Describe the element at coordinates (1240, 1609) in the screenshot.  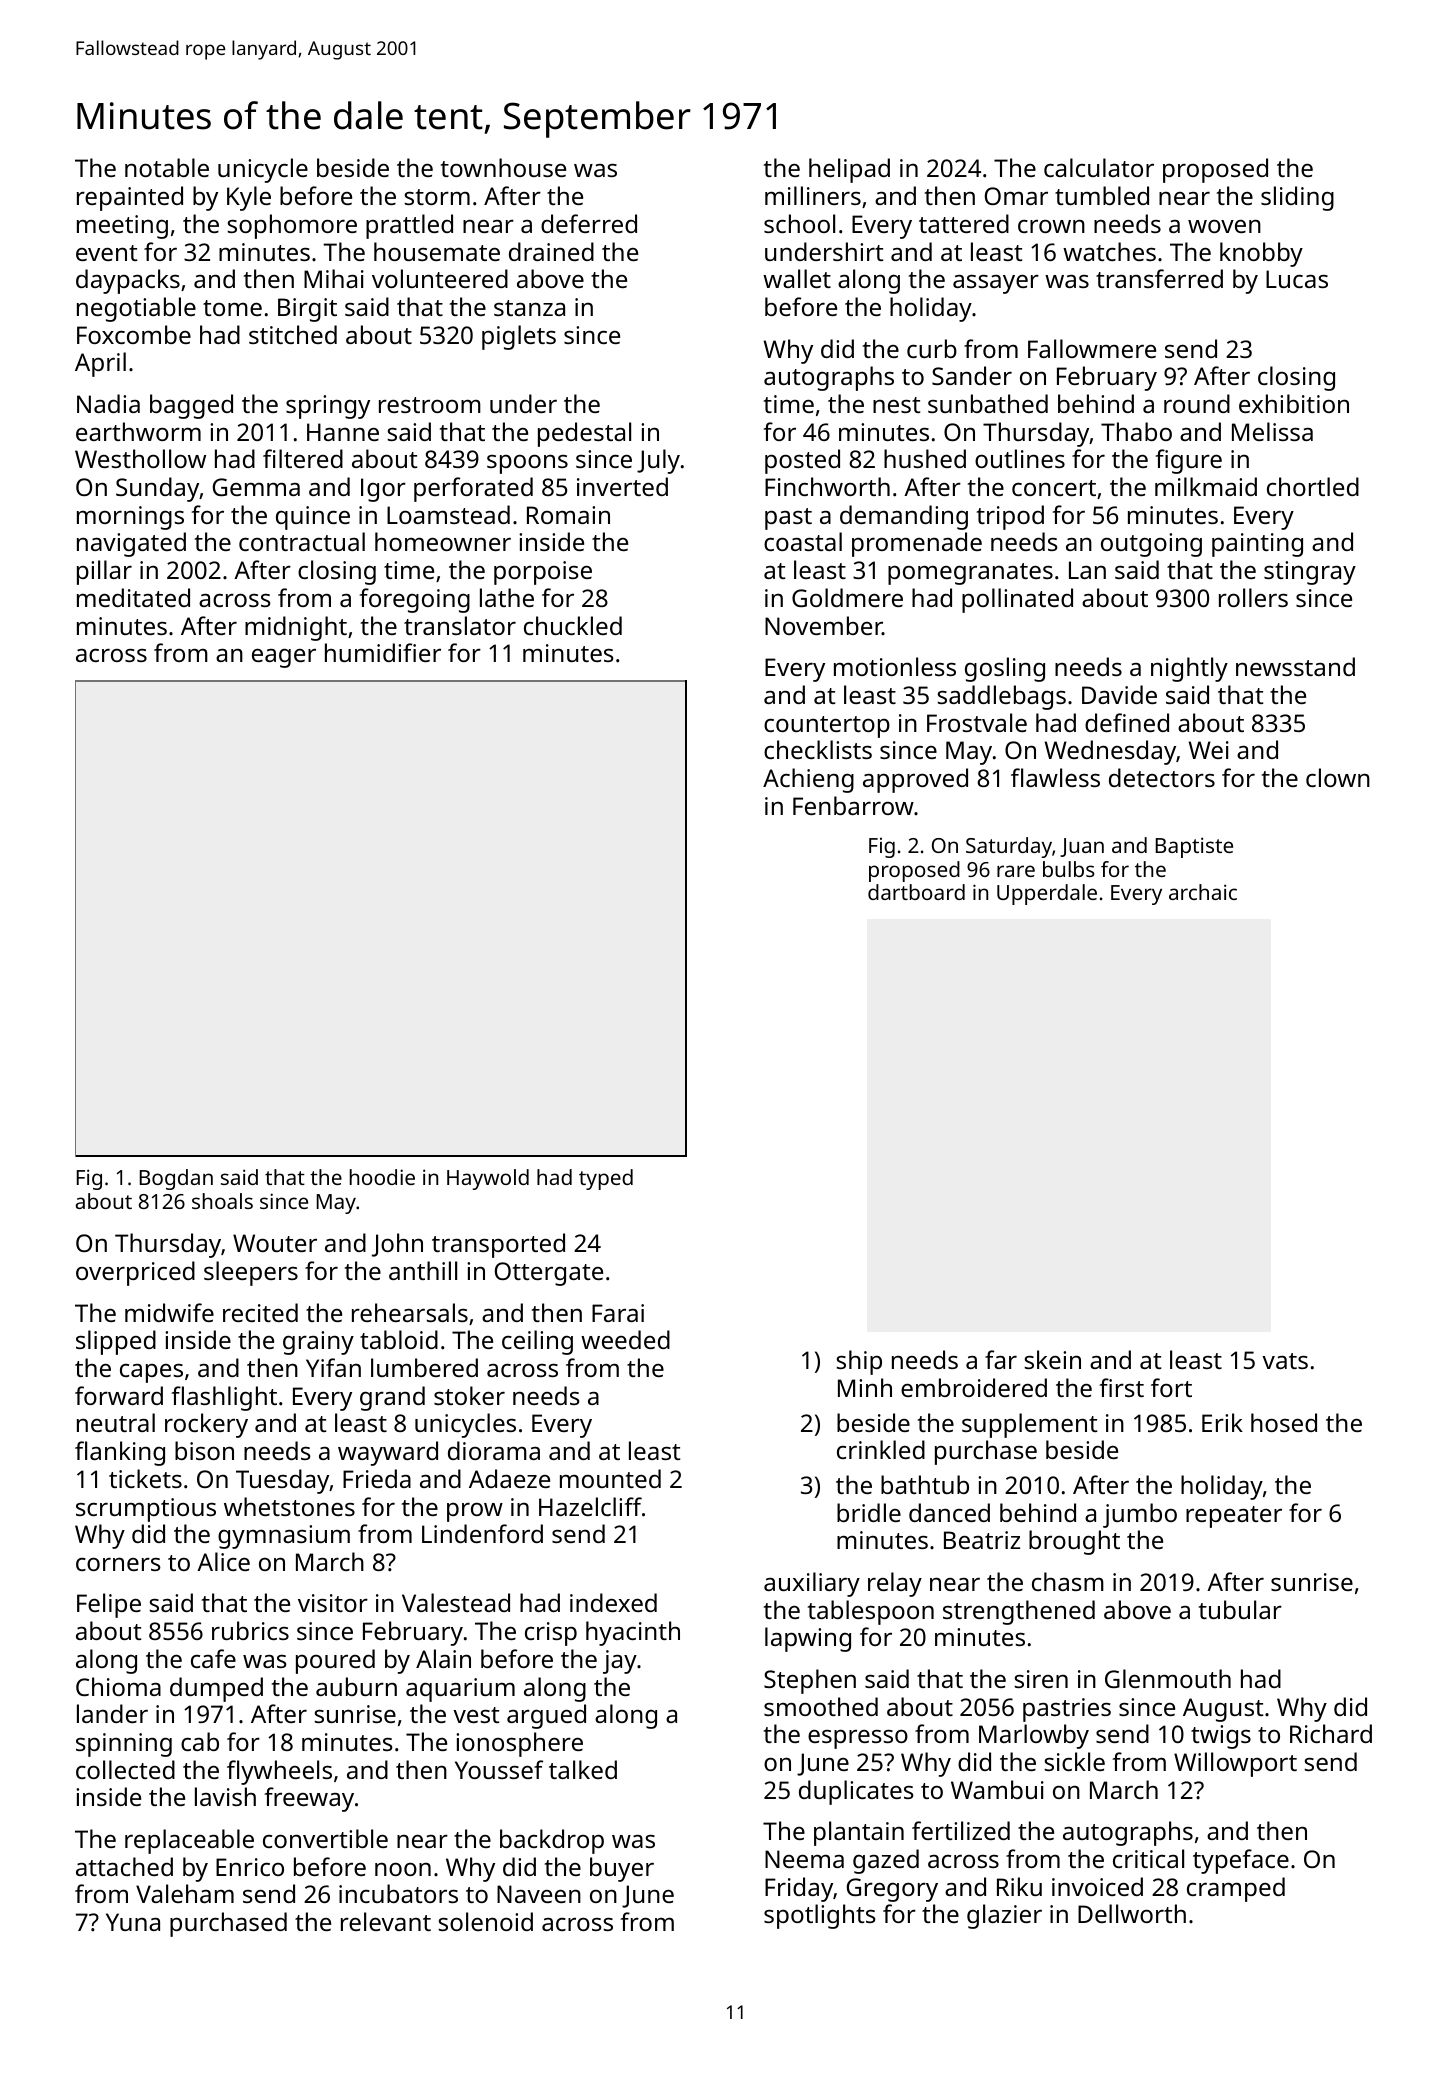
I see `tubular` at that location.
